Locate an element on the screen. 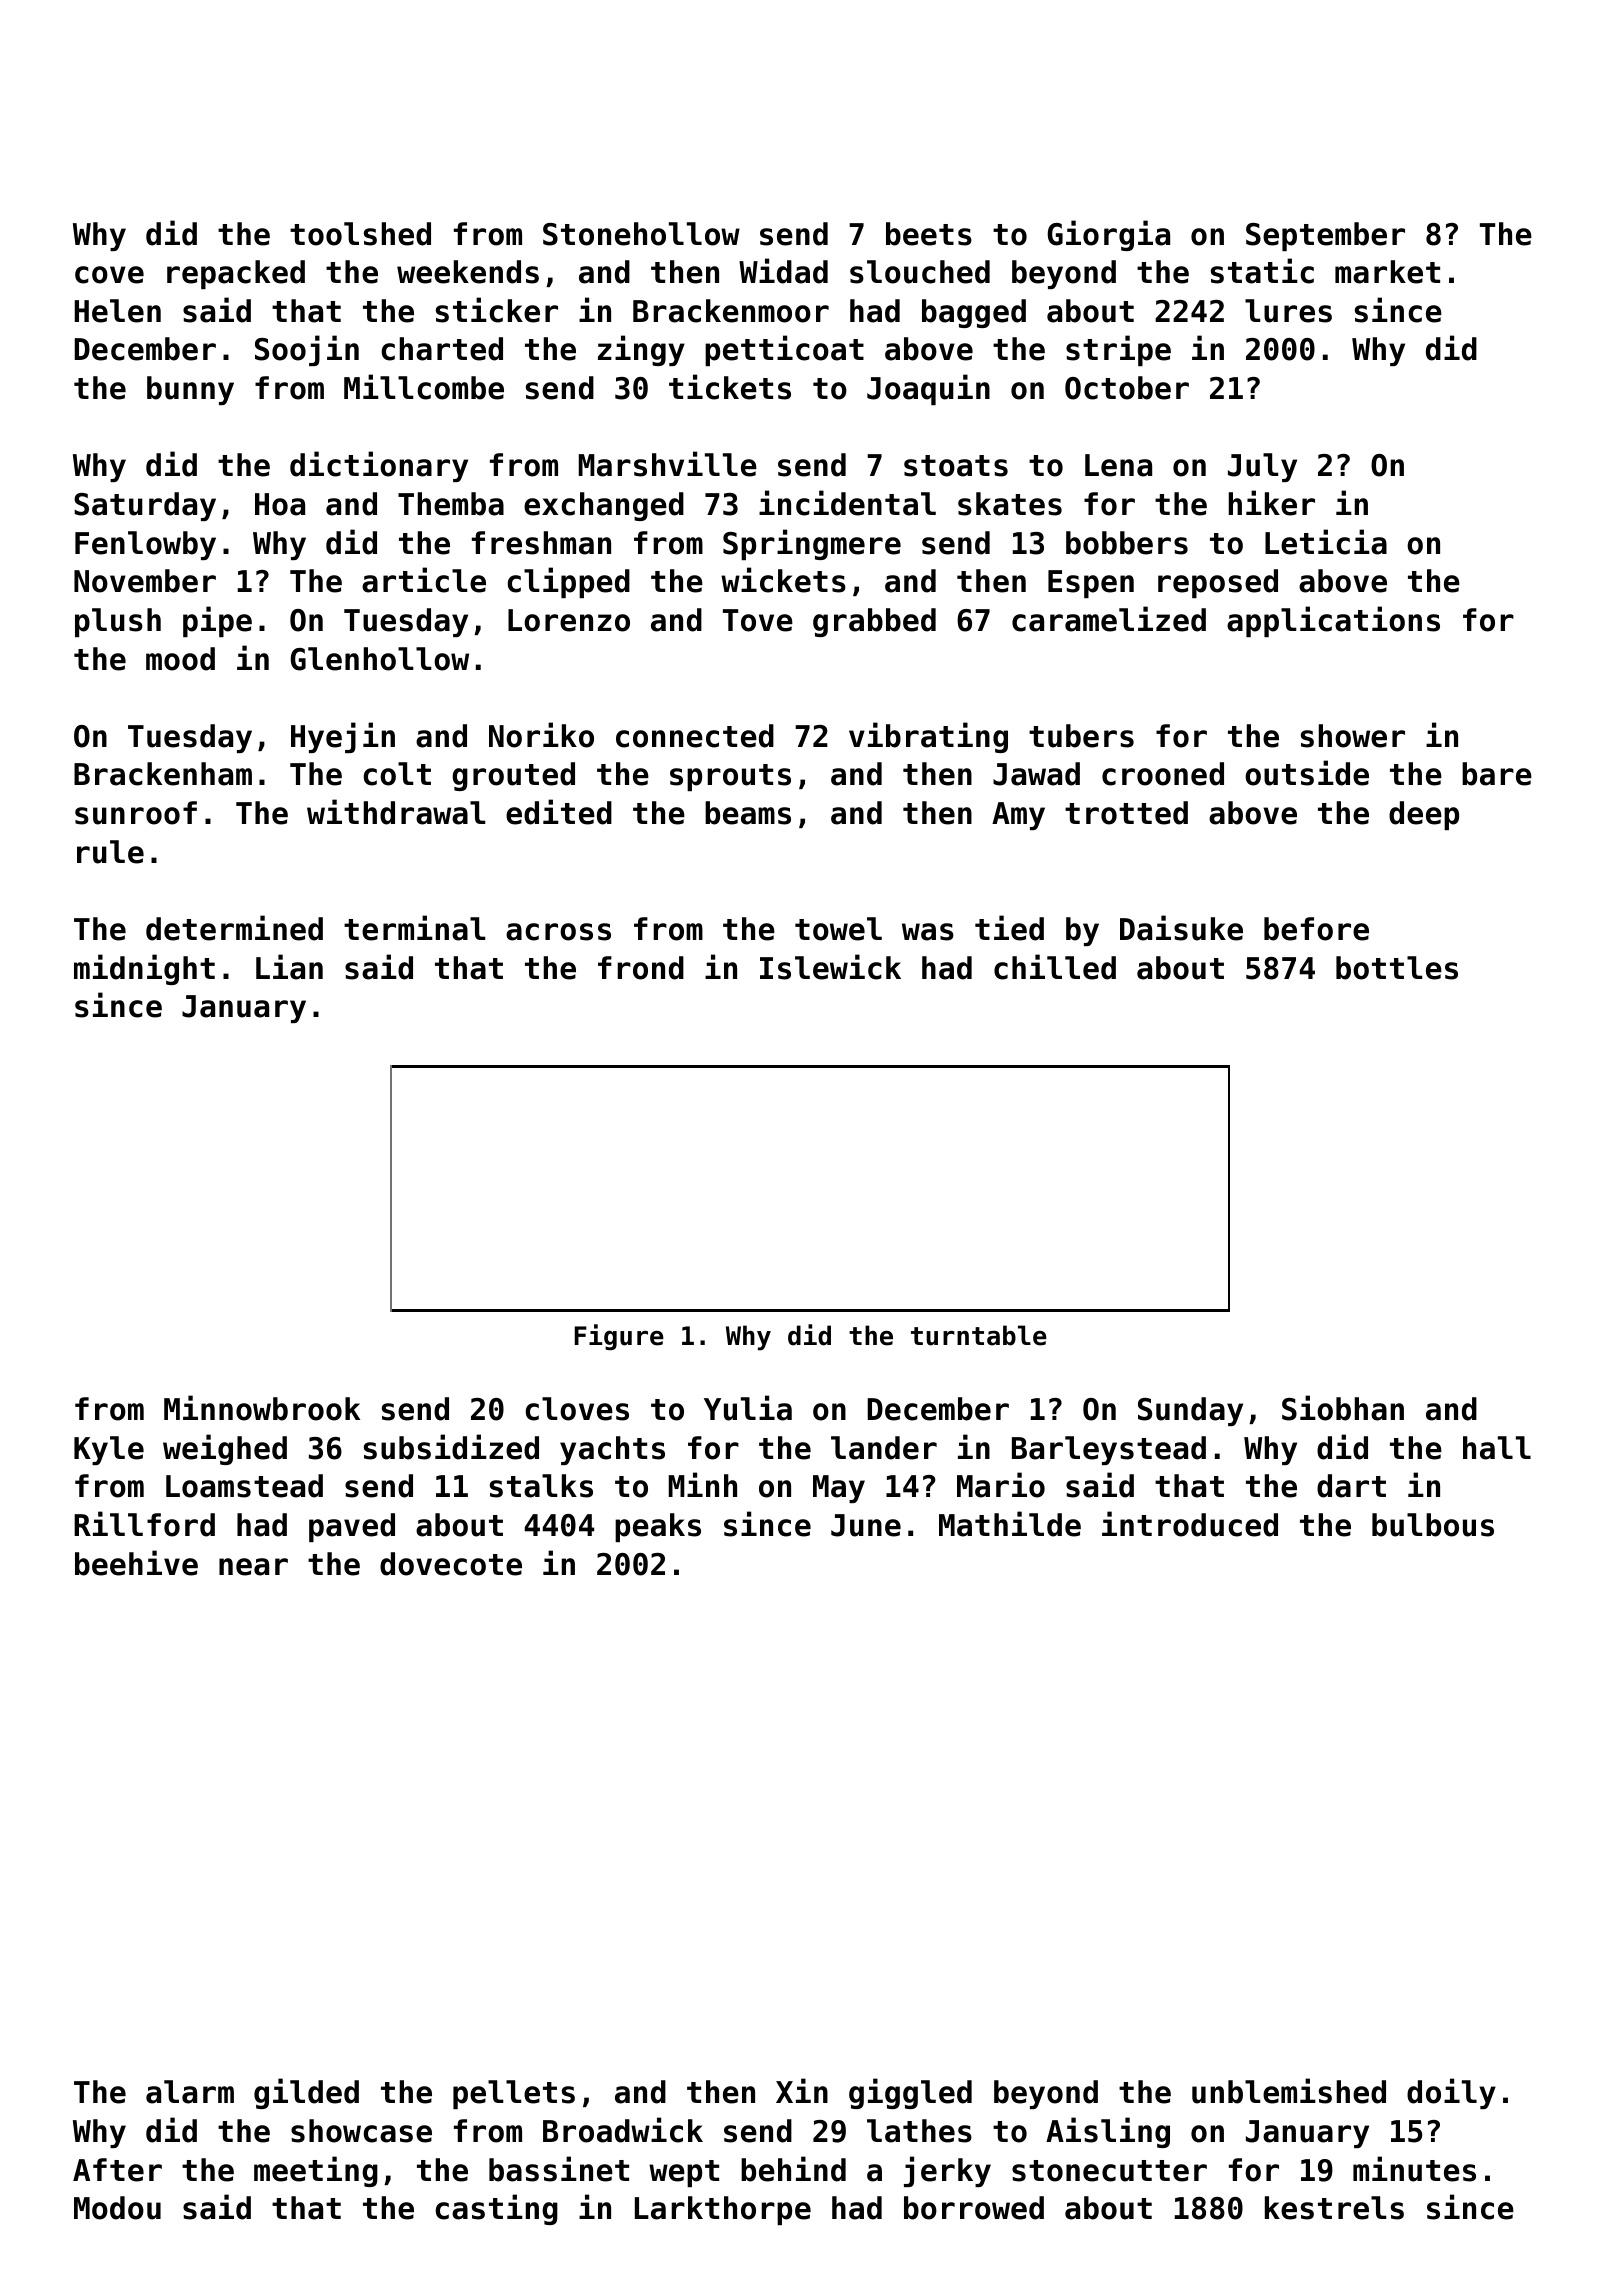 This screenshot has width=1620, height=2292. lathes is located at coordinates (919, 2131).
